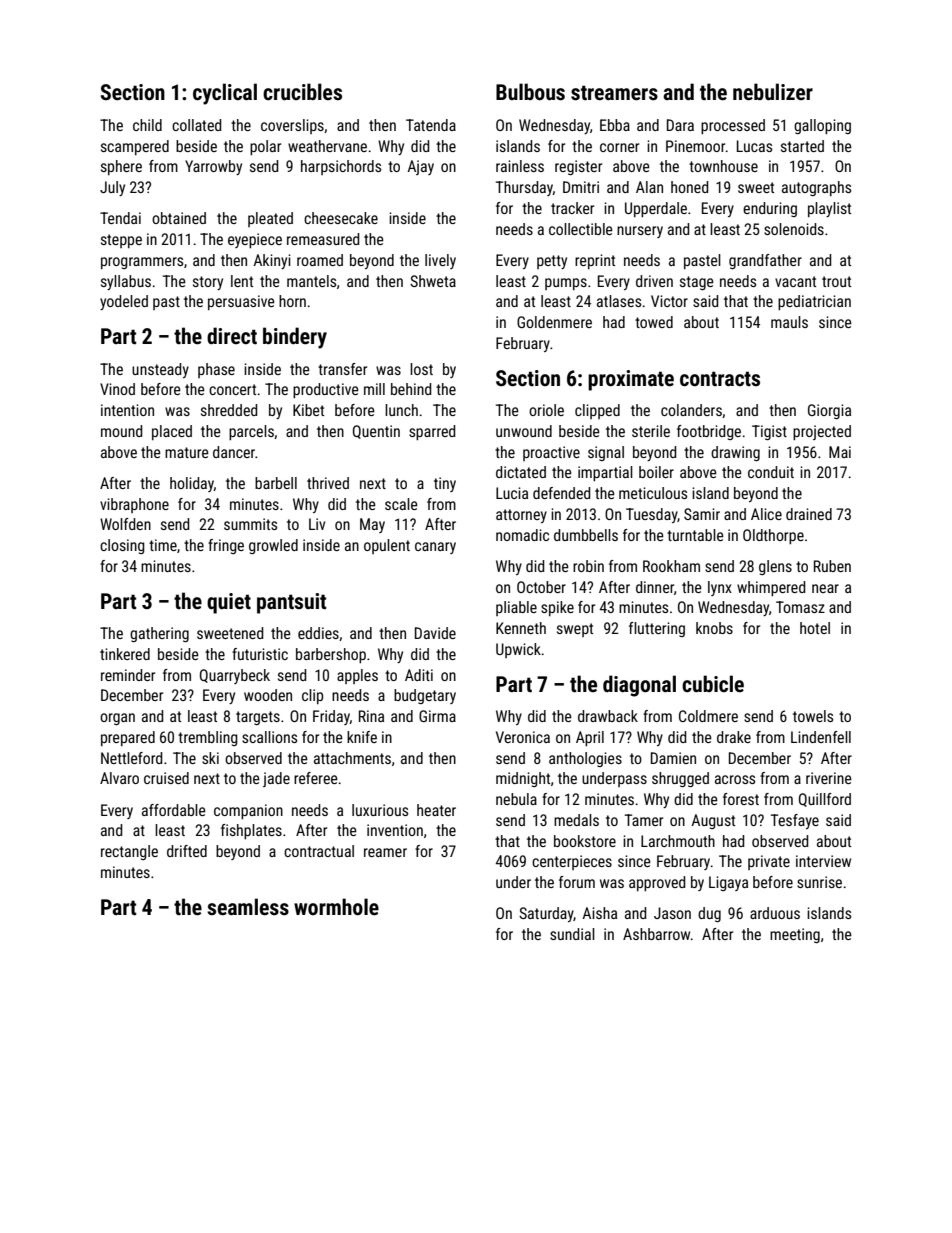 This document has width=952, height=1233. What do you see at coordinates (773, 91) in the document?
I see `nebulizer` at bounding box center [773, 91].
